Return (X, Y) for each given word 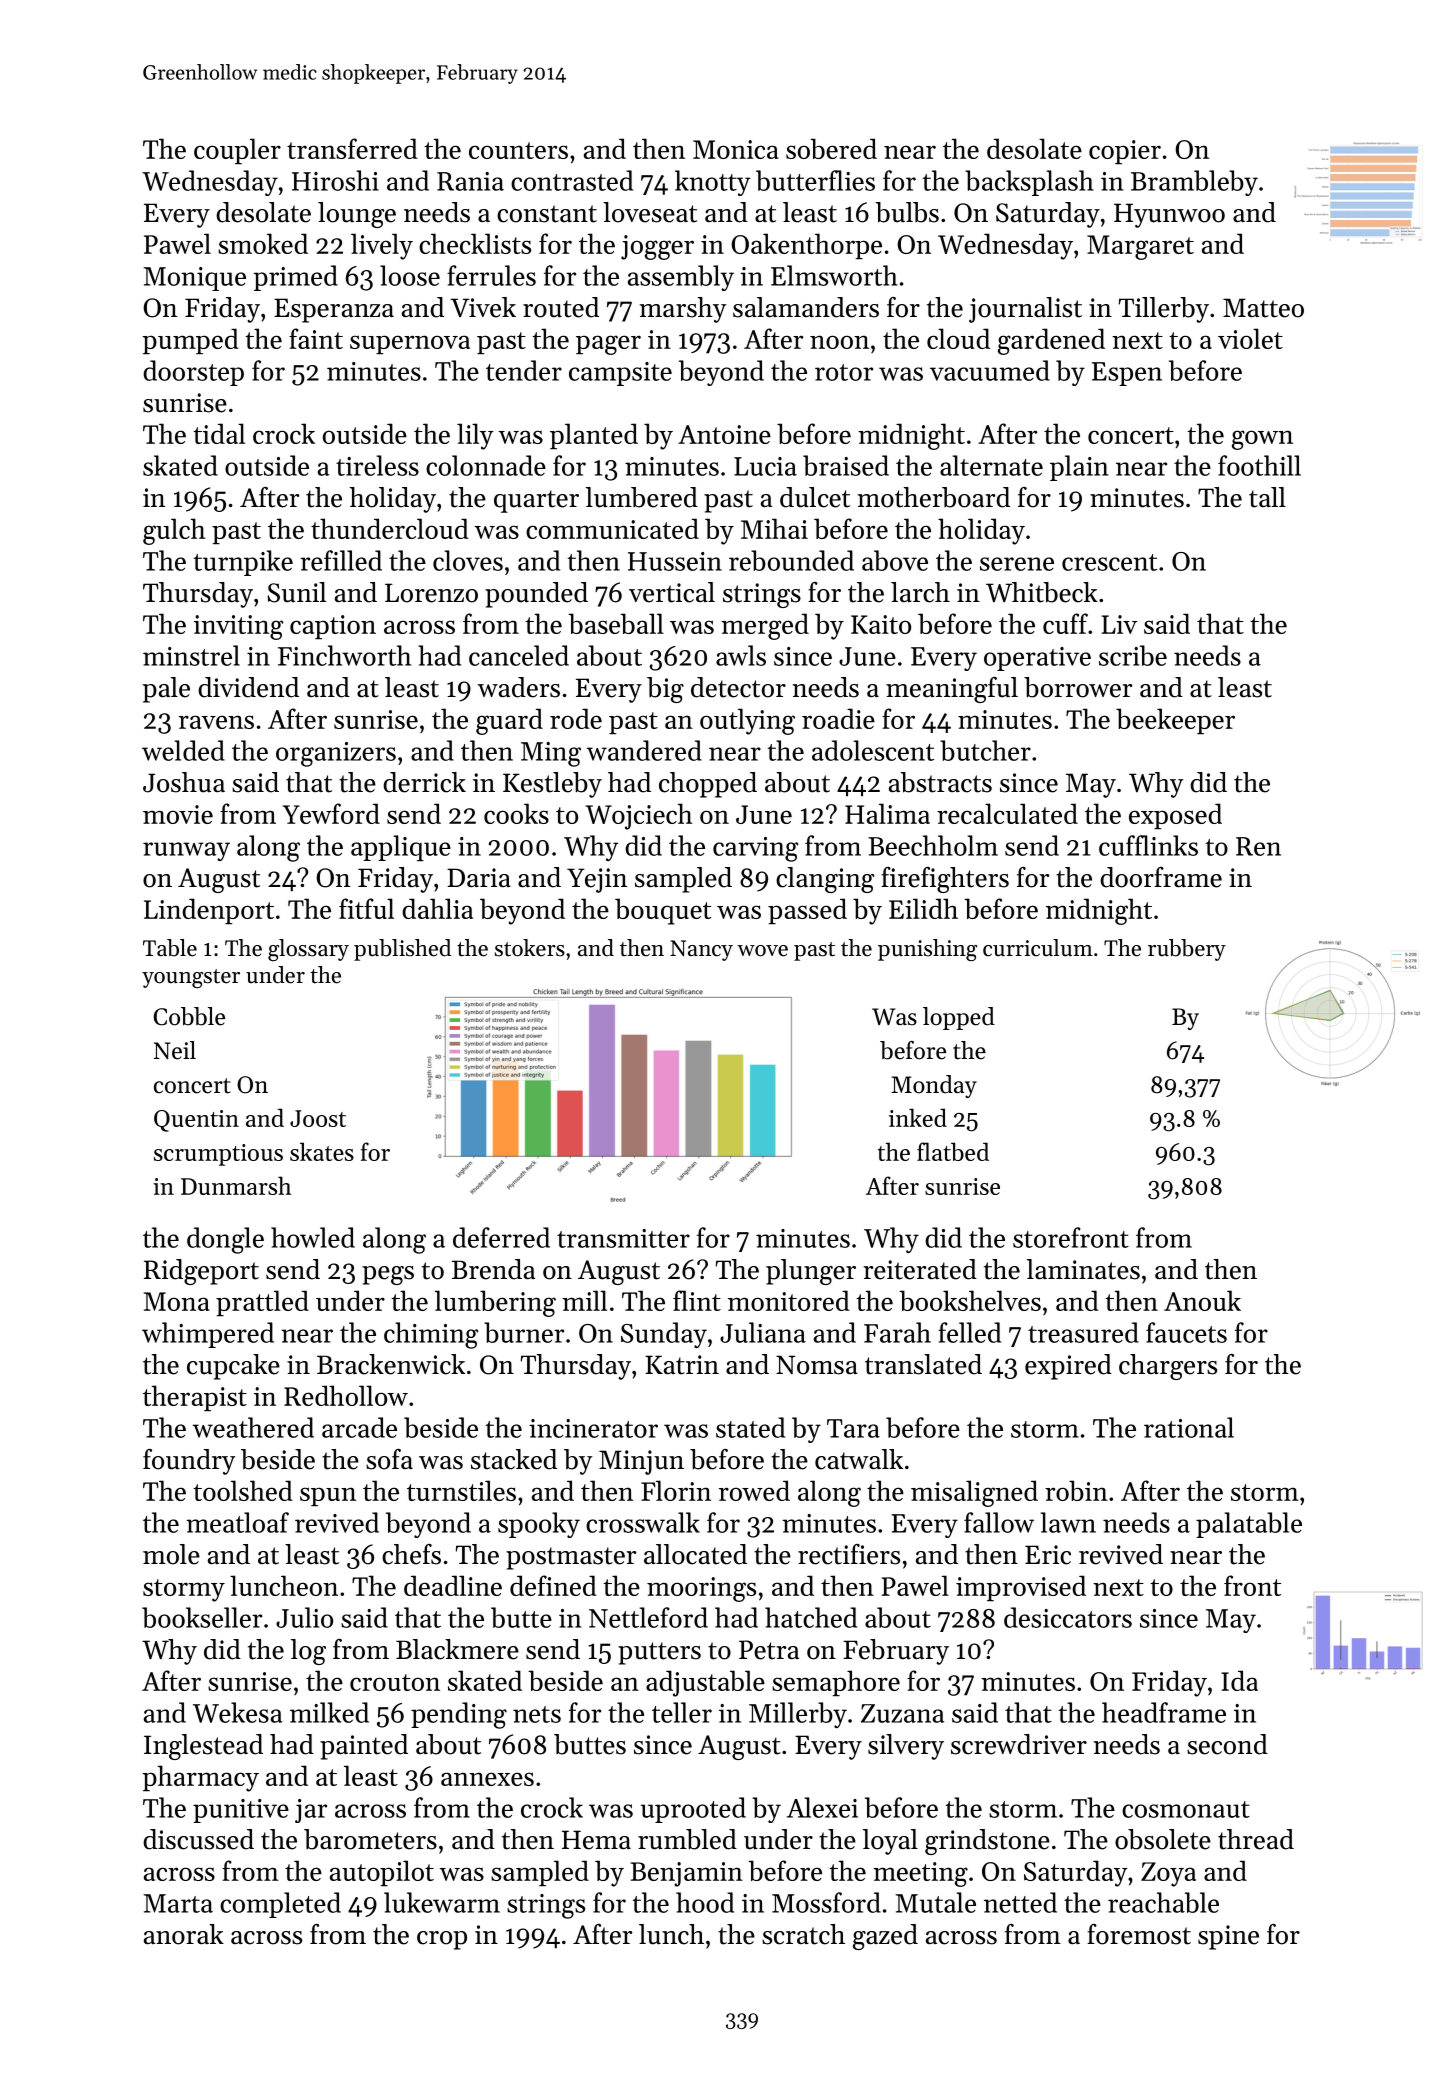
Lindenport (209, 911)
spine (1228, 1937)
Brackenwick (391, 1364)
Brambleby (1194, 183)
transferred (352, 148)
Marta (178, 1903)
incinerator (593, 1428)
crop (442, 1940)
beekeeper (1175, 721)
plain (1079, 468)
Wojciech (639, 816)
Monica (736, 149)
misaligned (974, 1493)
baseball (616, 623)
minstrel (191, 655)
